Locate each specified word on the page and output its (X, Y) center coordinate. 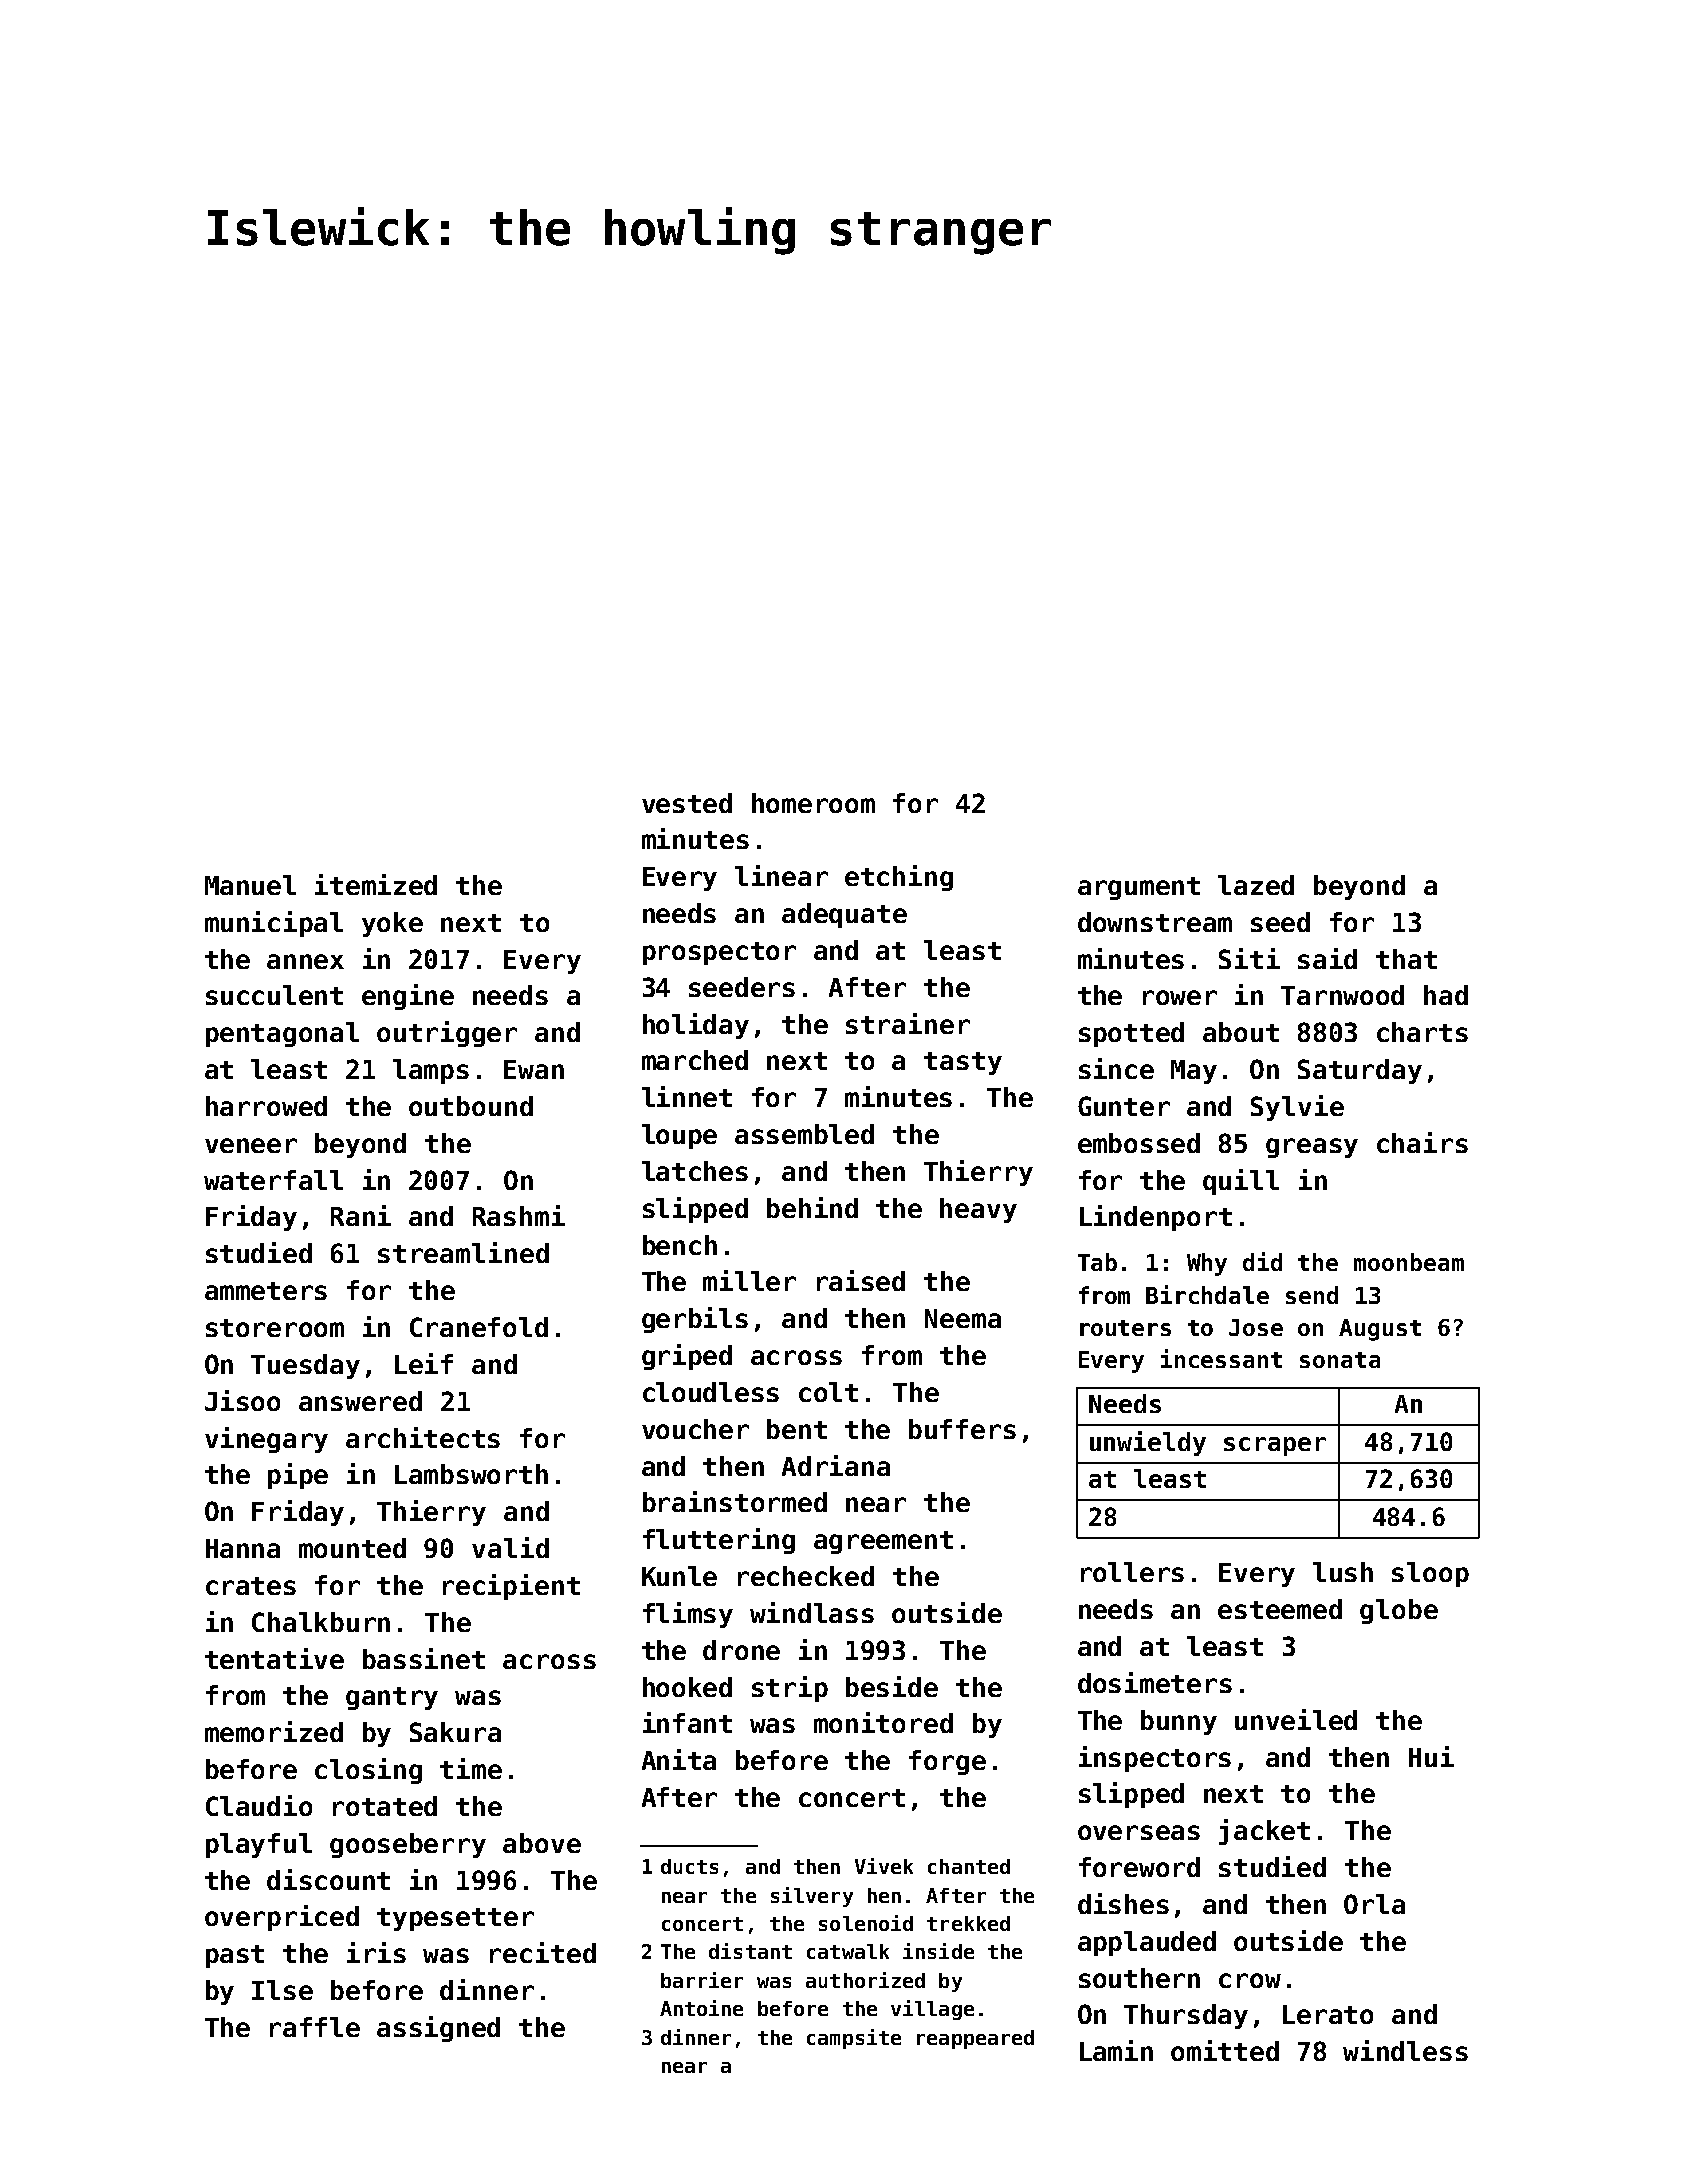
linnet (687, 1096)
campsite (854, 2039)
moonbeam (1409, 1262)
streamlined (463, 1252)
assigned (438, 2029)
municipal (274, 924)
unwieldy (1148, 1443)
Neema (963, 1318)
